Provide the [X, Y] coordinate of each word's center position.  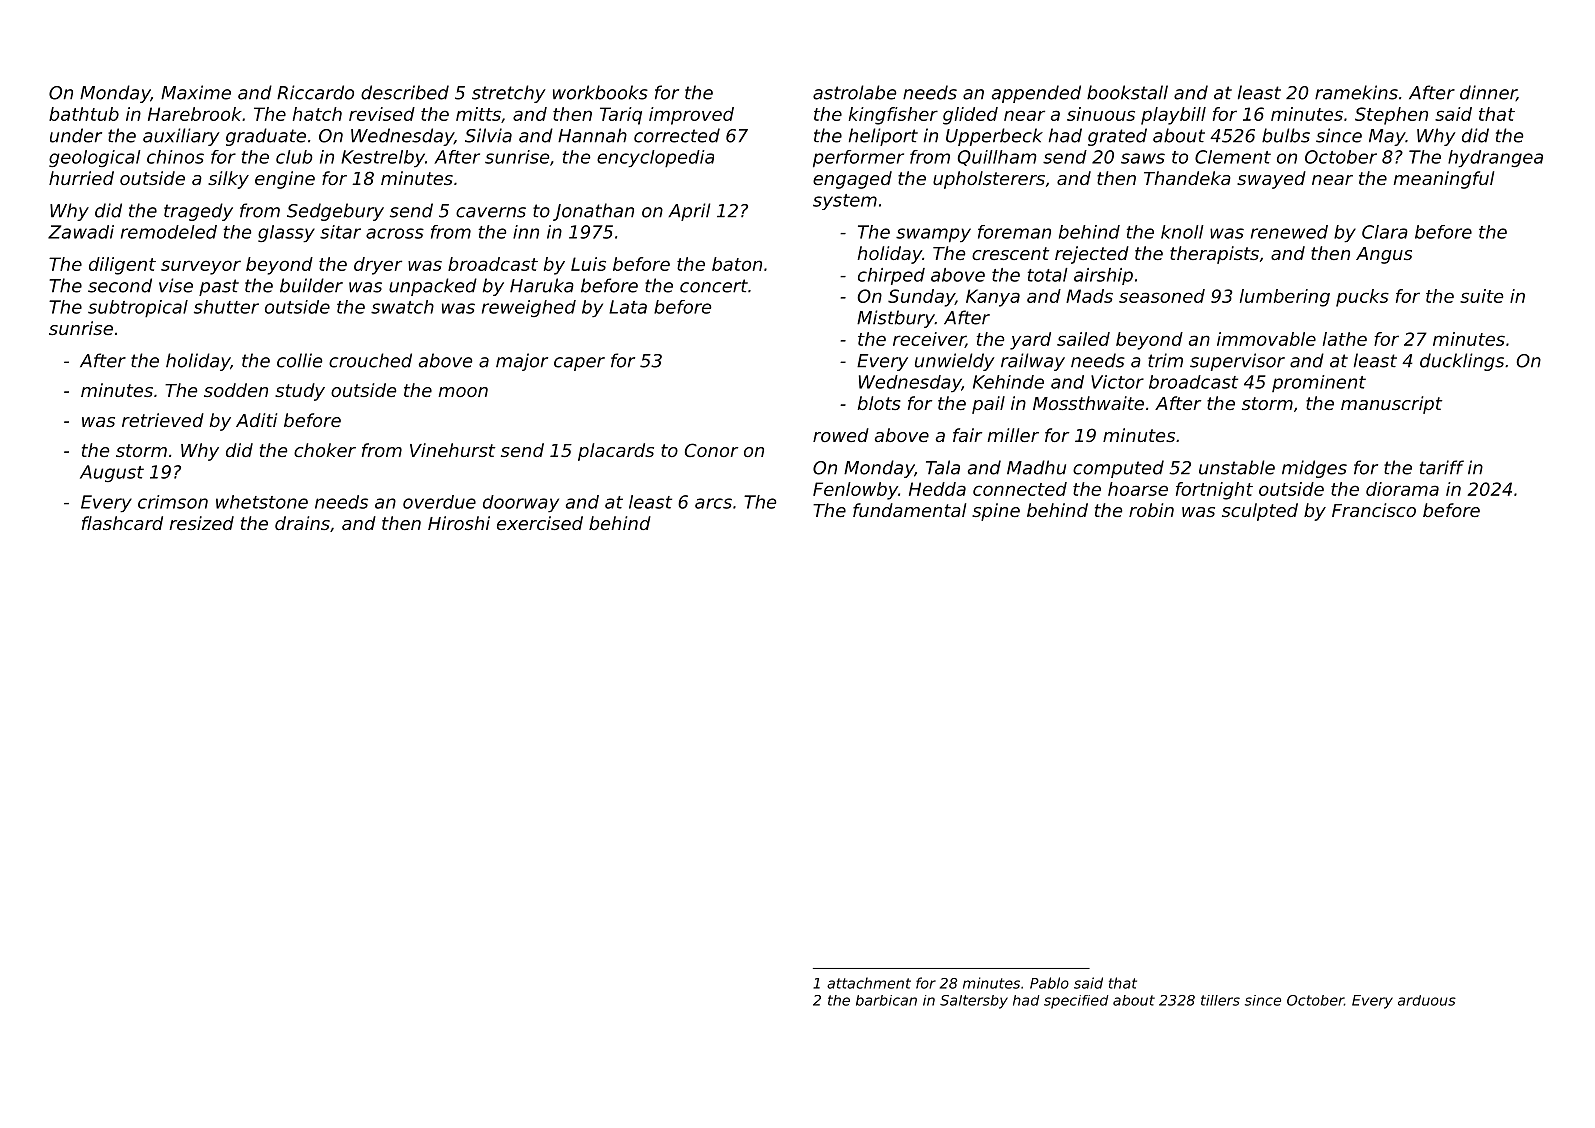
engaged [852, 180]
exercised [540, 523]
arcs [713, 503]
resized [201, 523]
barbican [886, 1000]
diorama [1402, 489]
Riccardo [315, 92]
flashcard [122, 523]
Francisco [1374, 510]
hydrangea [1495, 158]
